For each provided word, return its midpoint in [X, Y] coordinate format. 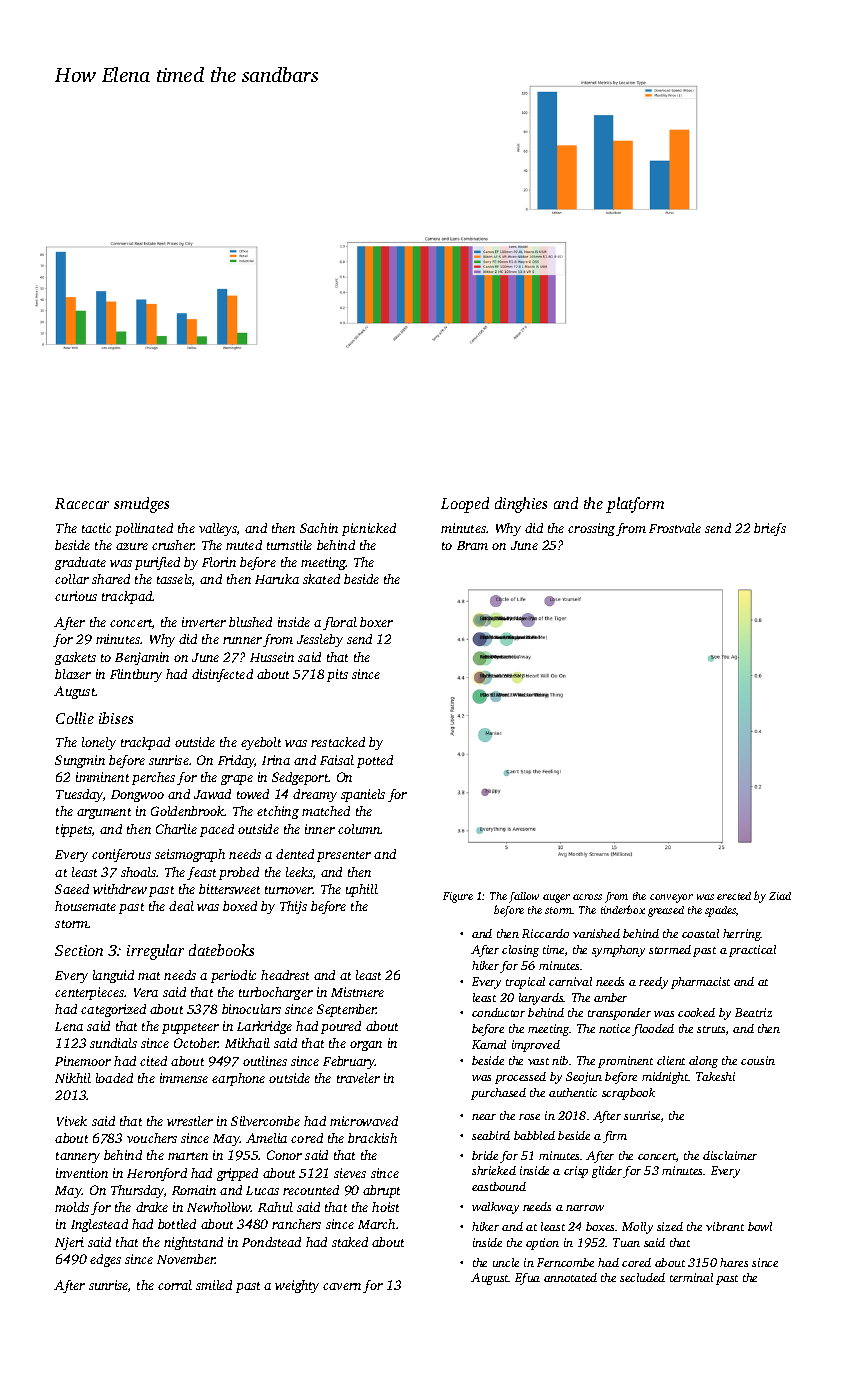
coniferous [121, 855]
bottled [177, 1224]
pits [337, 675]
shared [111, 579]
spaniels [363, 795]
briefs [770, 529]
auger [556, 898]
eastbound [499, 1186]
